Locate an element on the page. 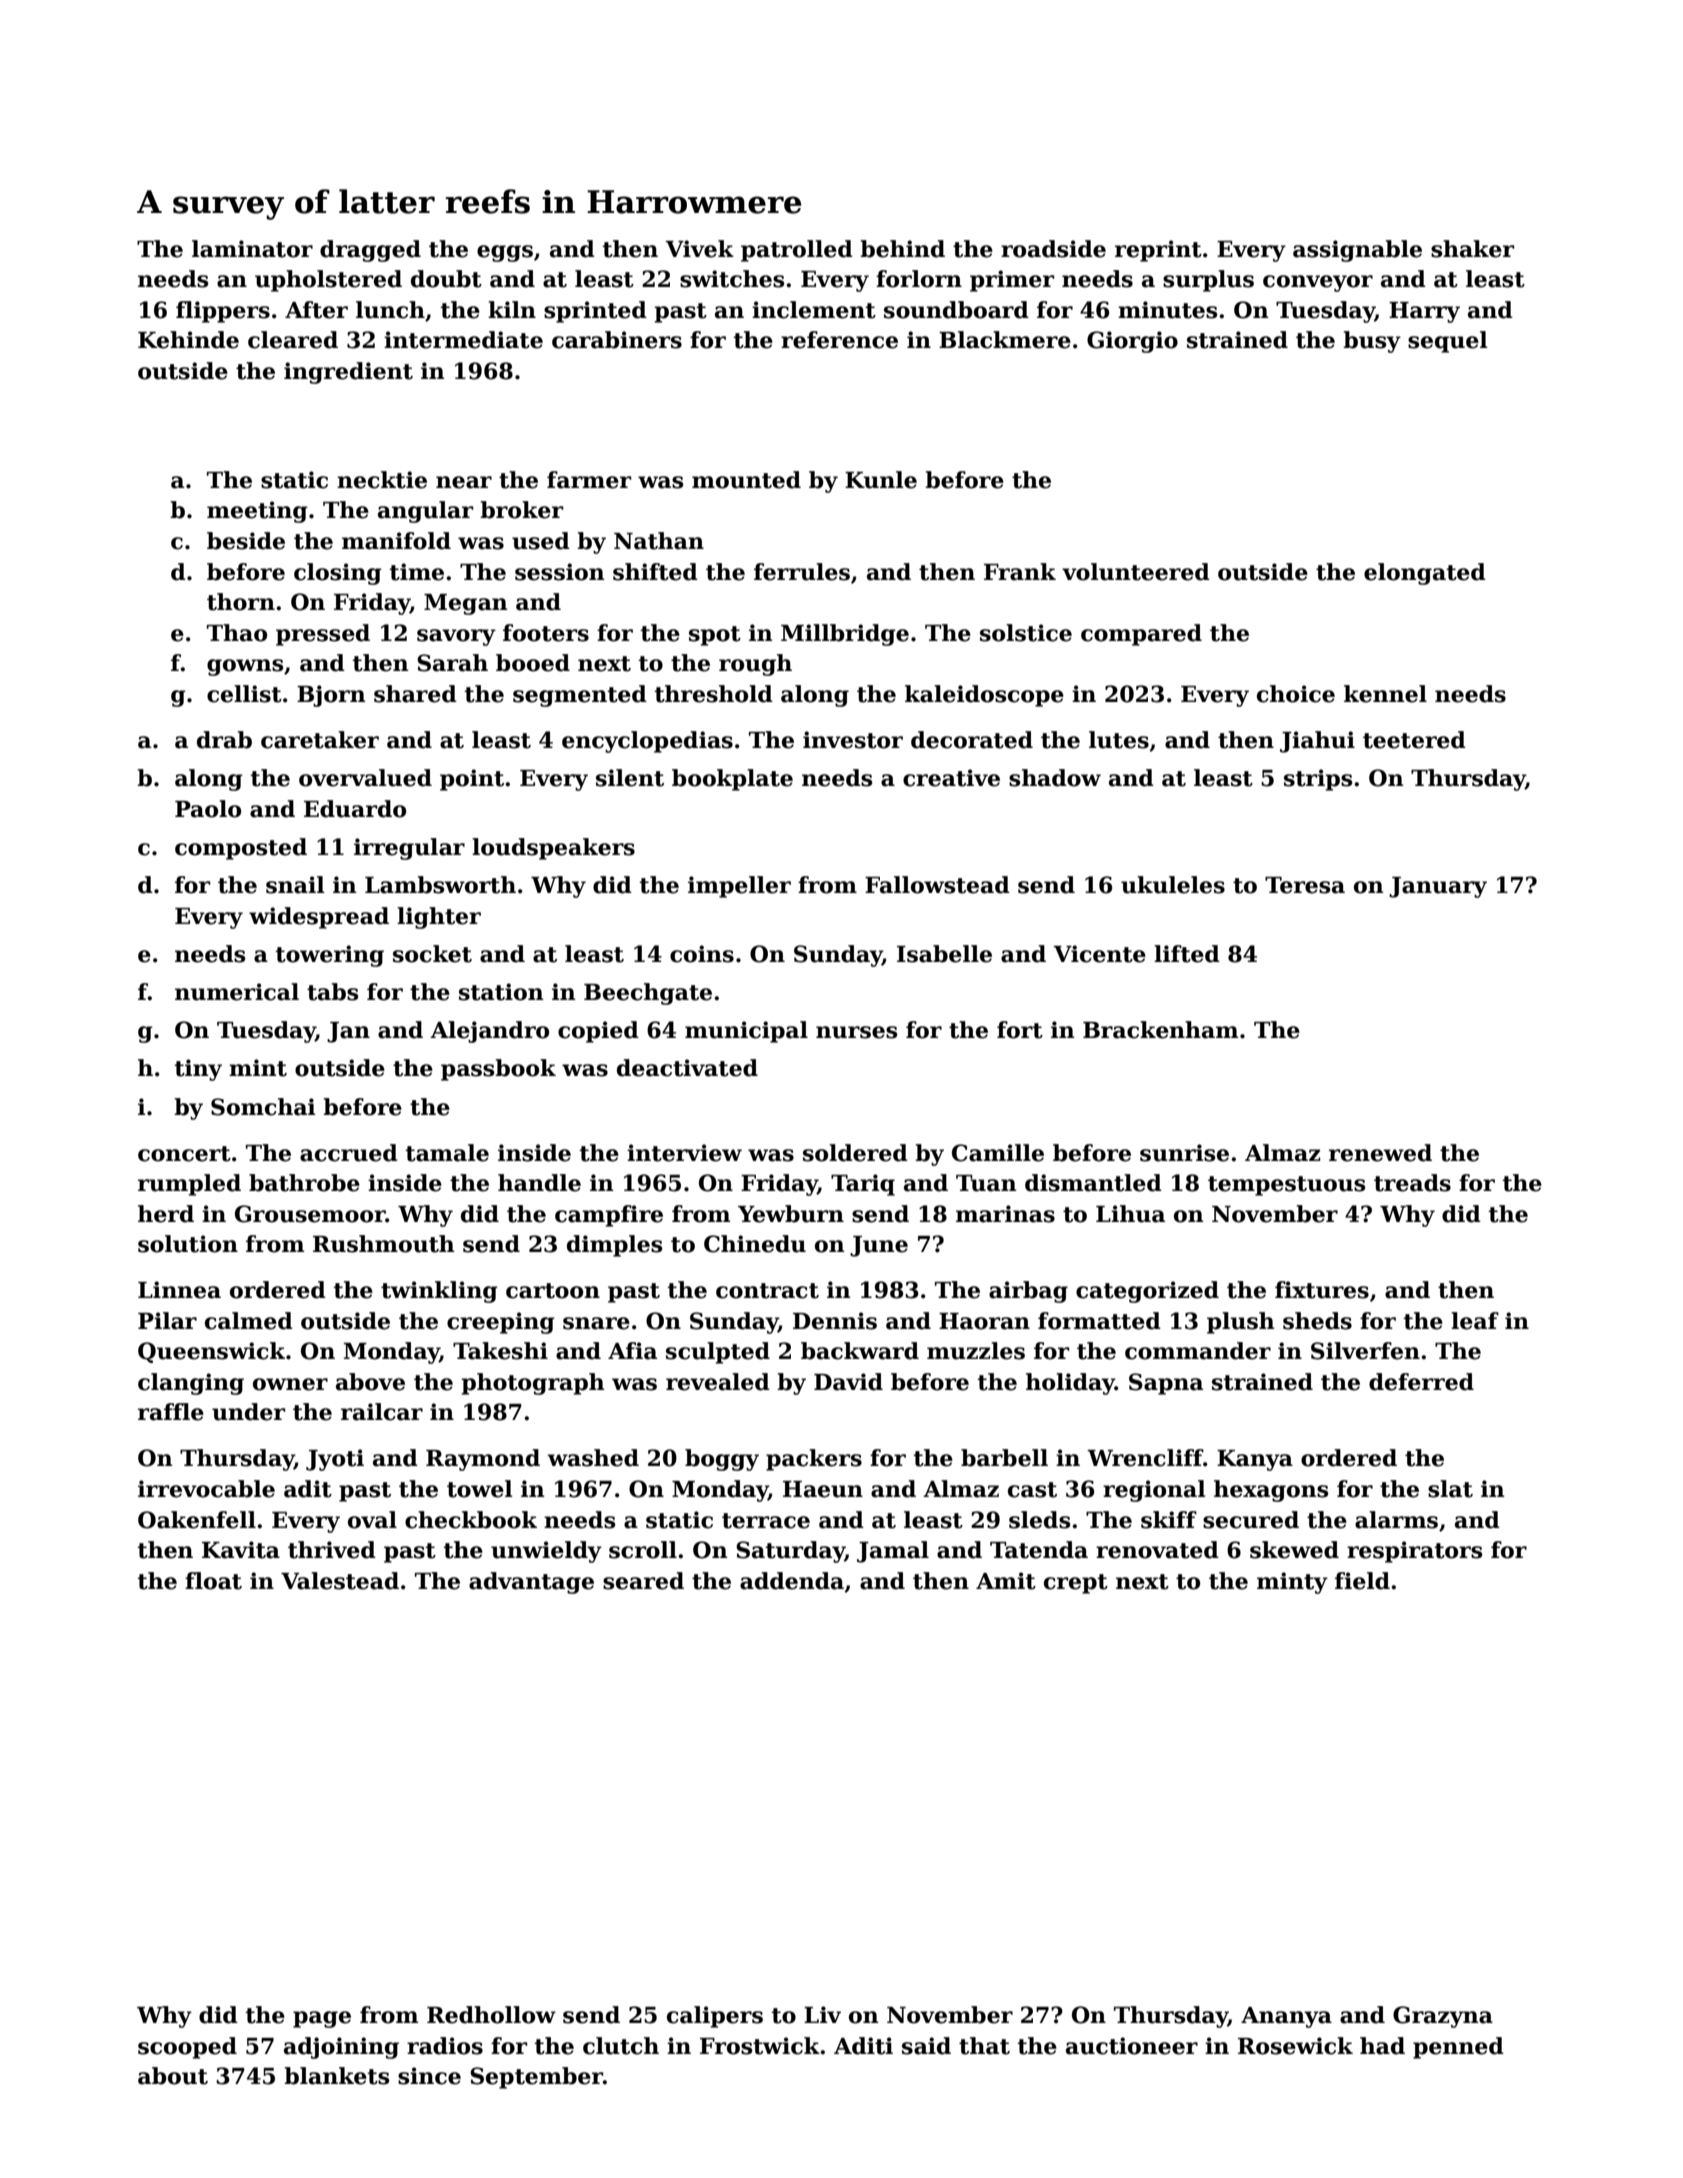 The image size is (1683, 2178). tabs is located at coordinates (332, 992).
